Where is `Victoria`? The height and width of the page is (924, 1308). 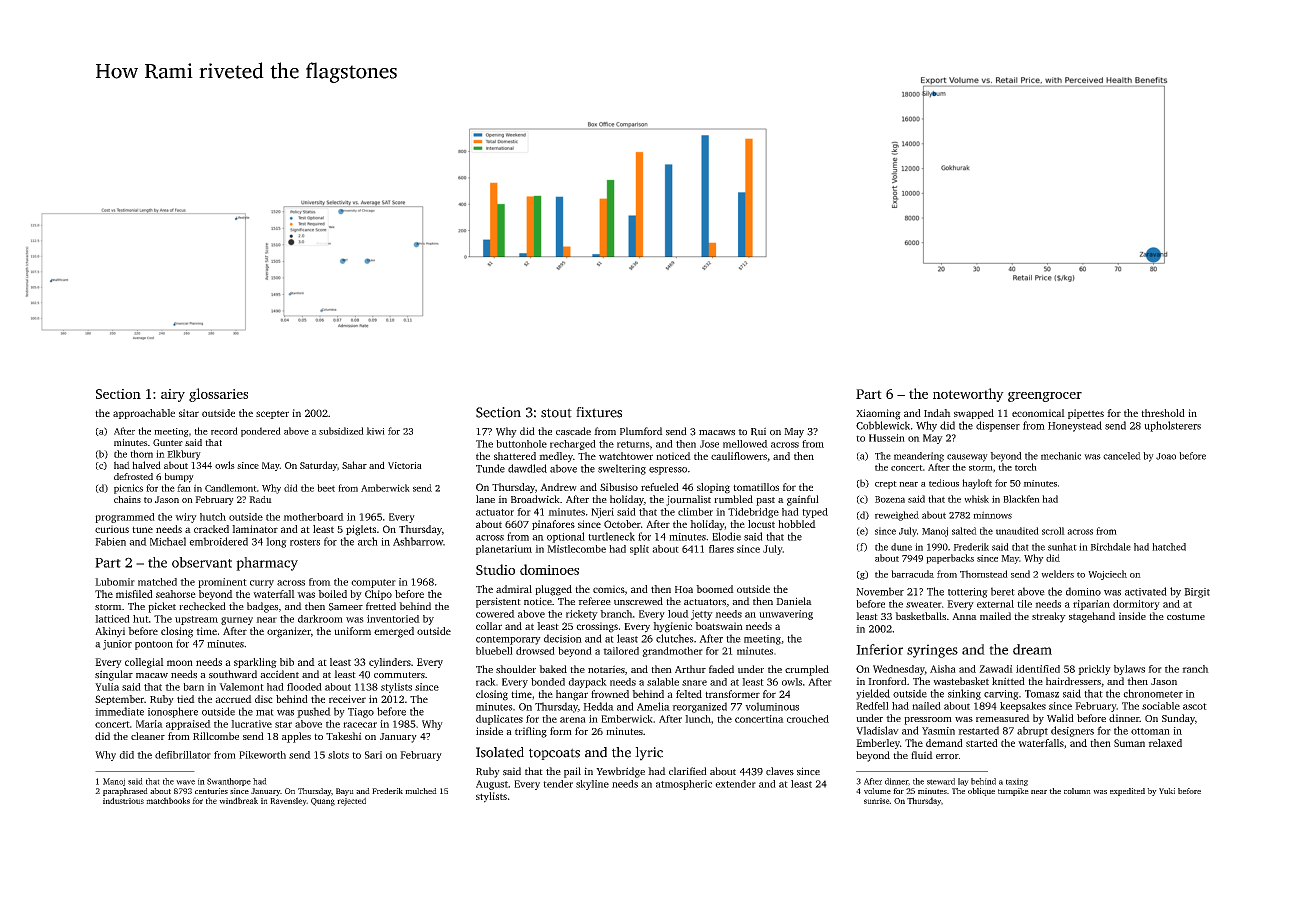 Victoria is located at coordinates (405, 465).
